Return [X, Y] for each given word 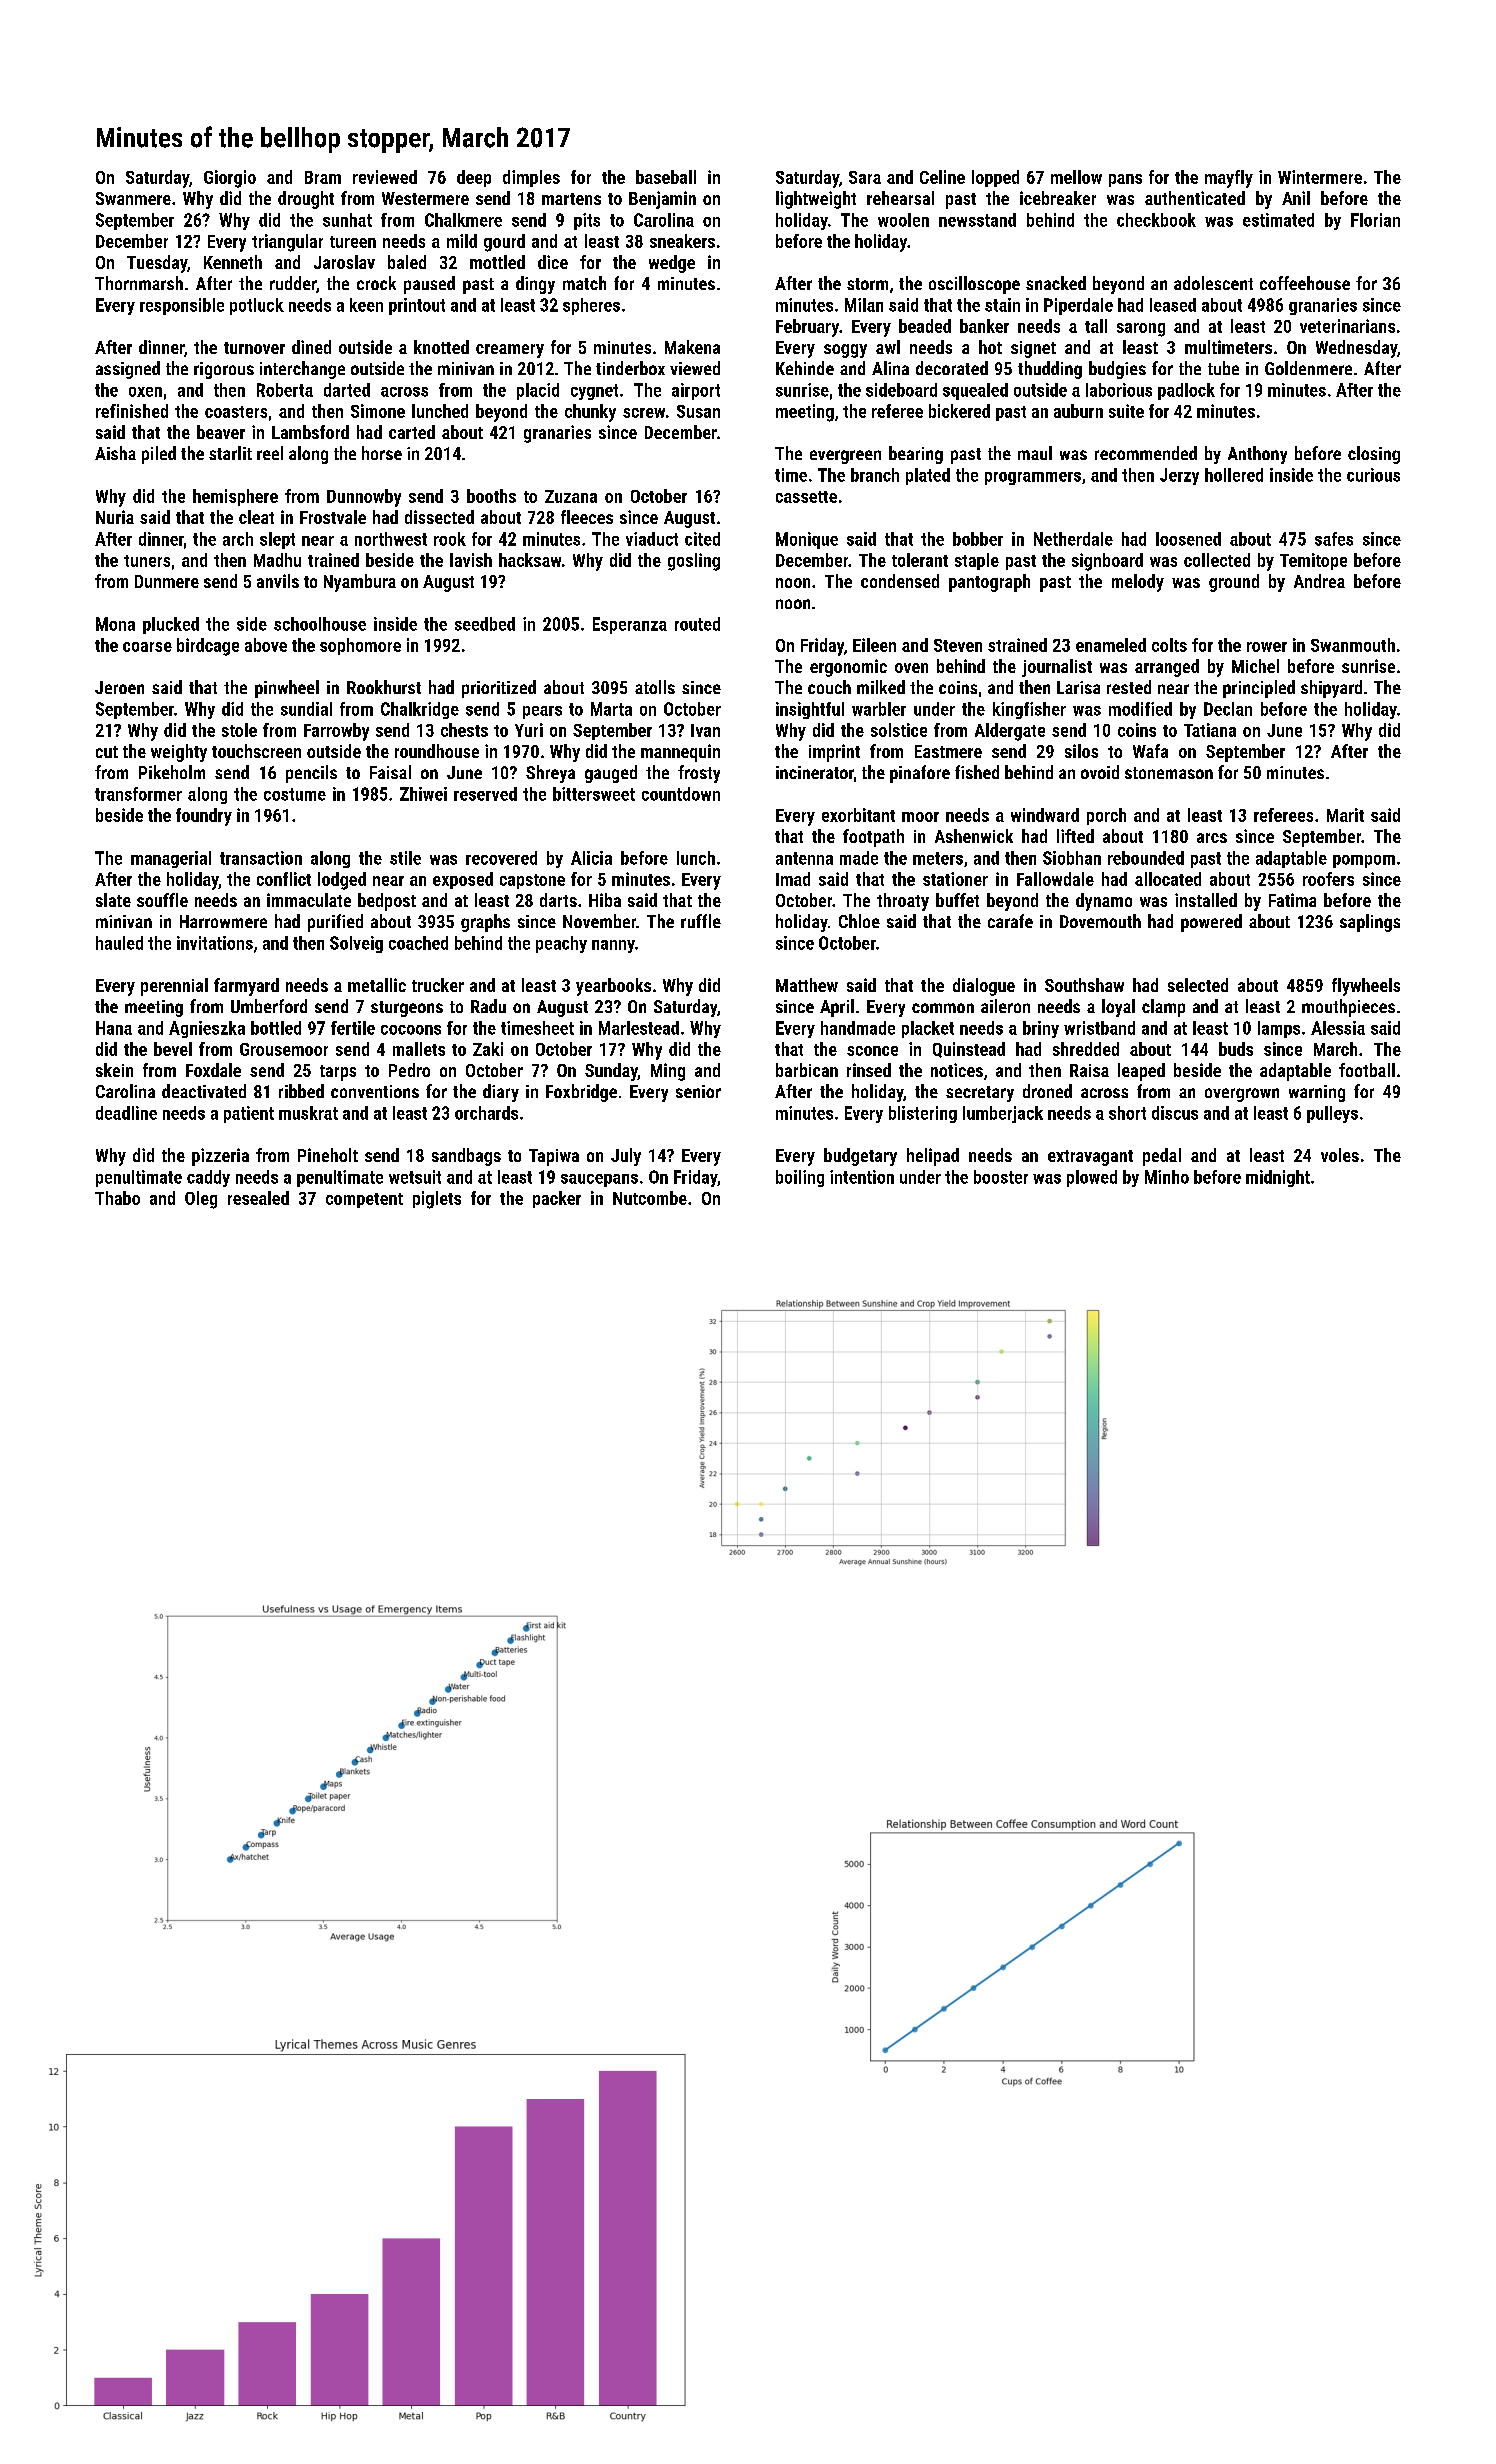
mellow [1076, 177]
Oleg [201, 1200]
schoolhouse [320, 624]
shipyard [1331, 689]
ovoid [1100, 772]
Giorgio [230, 179]
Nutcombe [650, 1198]
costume [295, 794]
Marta [611, 709]
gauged [611, 774]
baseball [666, 177]
